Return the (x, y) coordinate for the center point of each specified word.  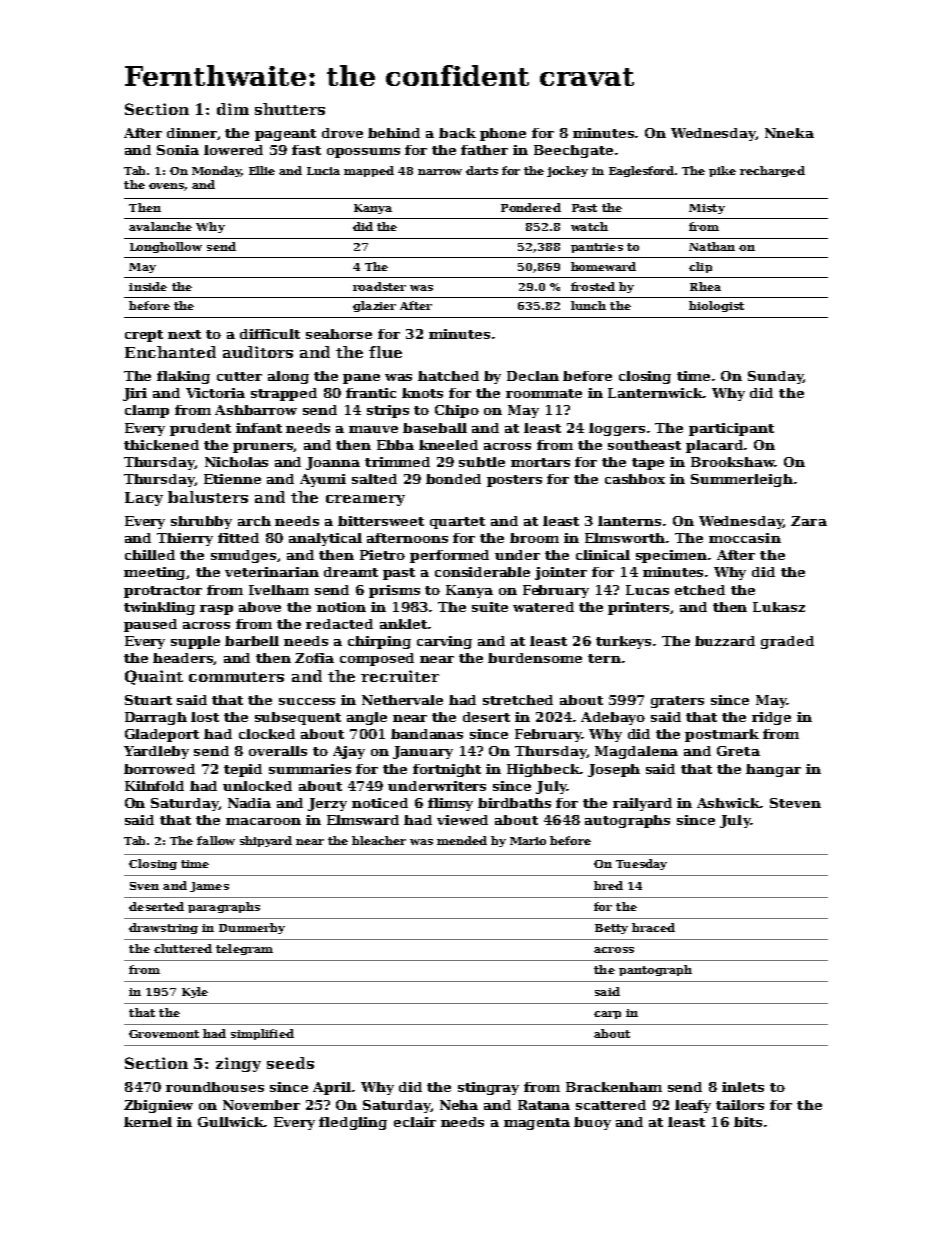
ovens (166, 186)
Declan (533, 376)
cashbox (635, 479)
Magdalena (636, 752)
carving (444, 642)
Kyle (195, 992)
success (307, 701)
